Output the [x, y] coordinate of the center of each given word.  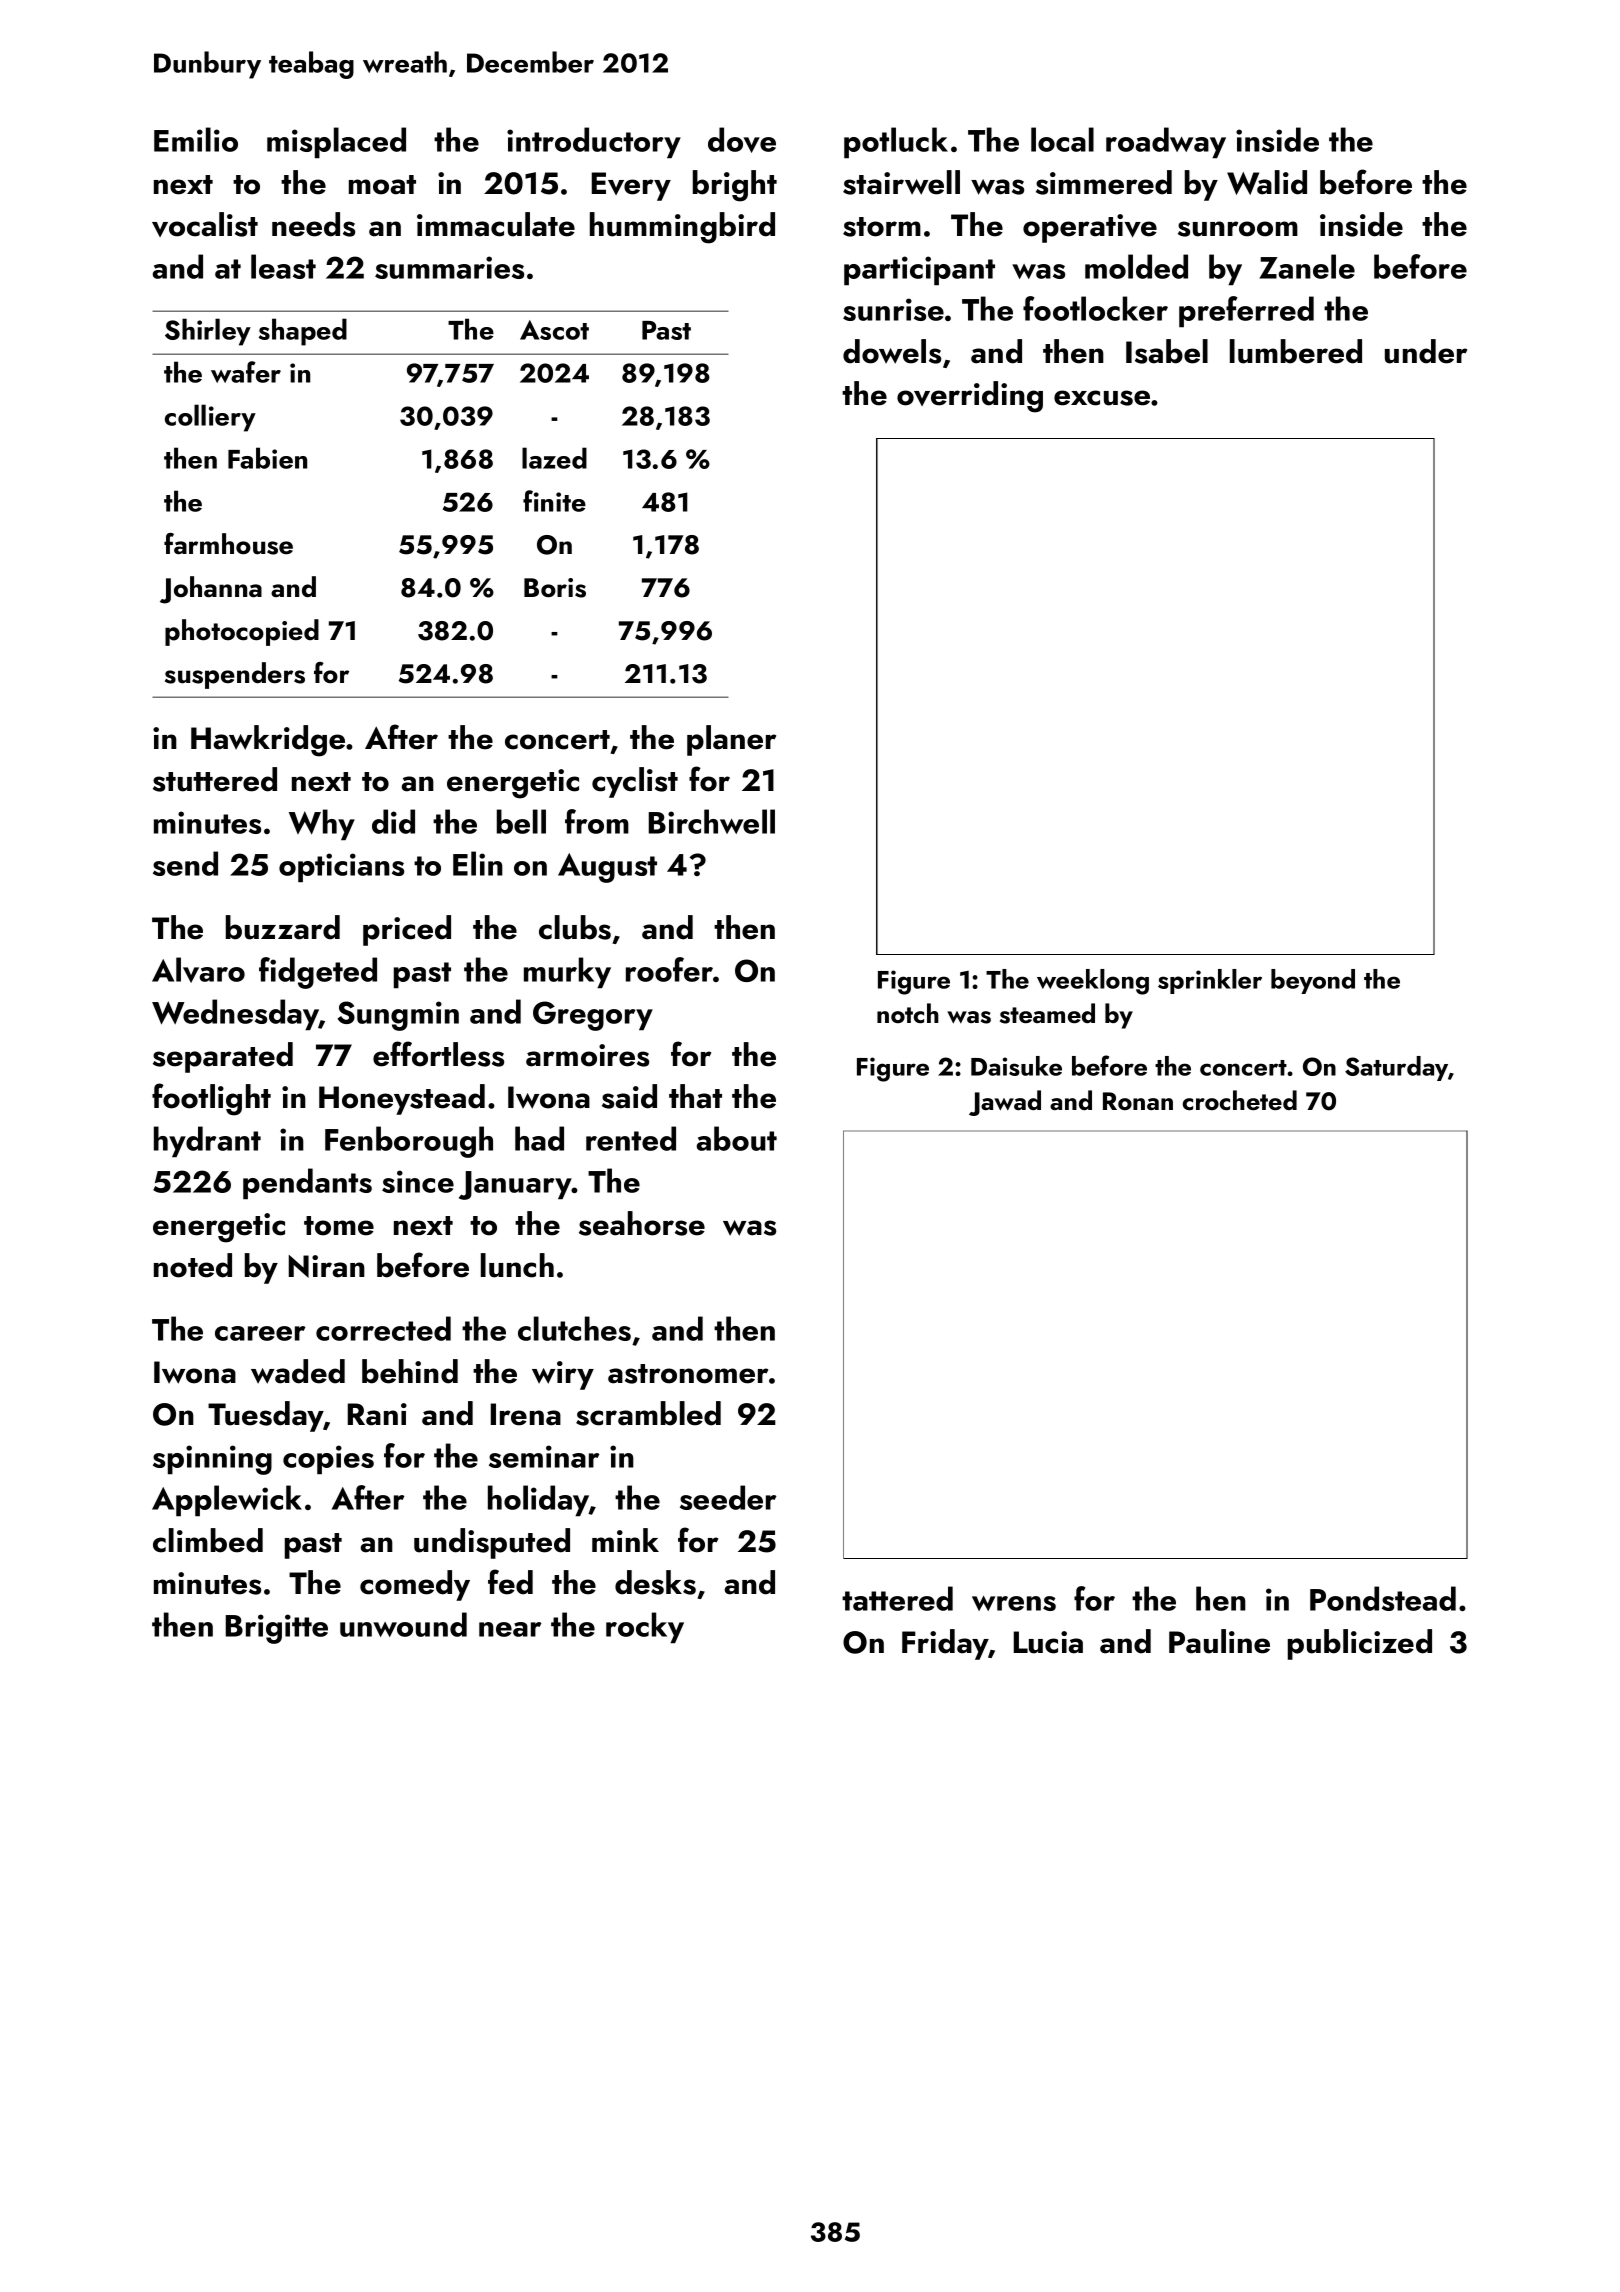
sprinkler [1210, 981]
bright [735, 186]
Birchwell [712, 821]
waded [298, 1371]
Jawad [1005, 1103]
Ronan [1138, 1101]
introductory [594, 142]
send [185, 863]
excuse [1102, 398]
